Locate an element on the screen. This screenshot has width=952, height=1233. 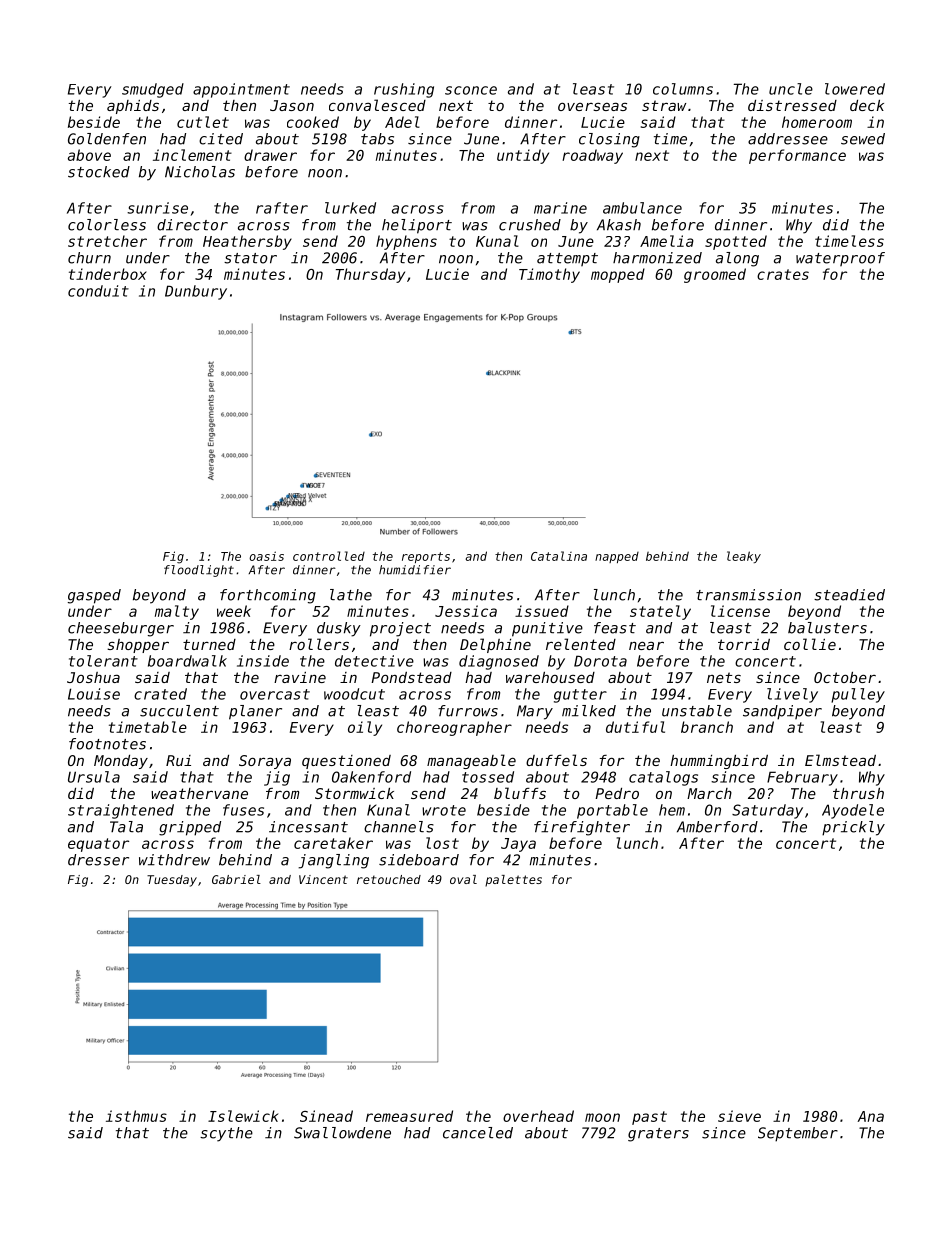
sconce is located at coordinates (471, 90).
